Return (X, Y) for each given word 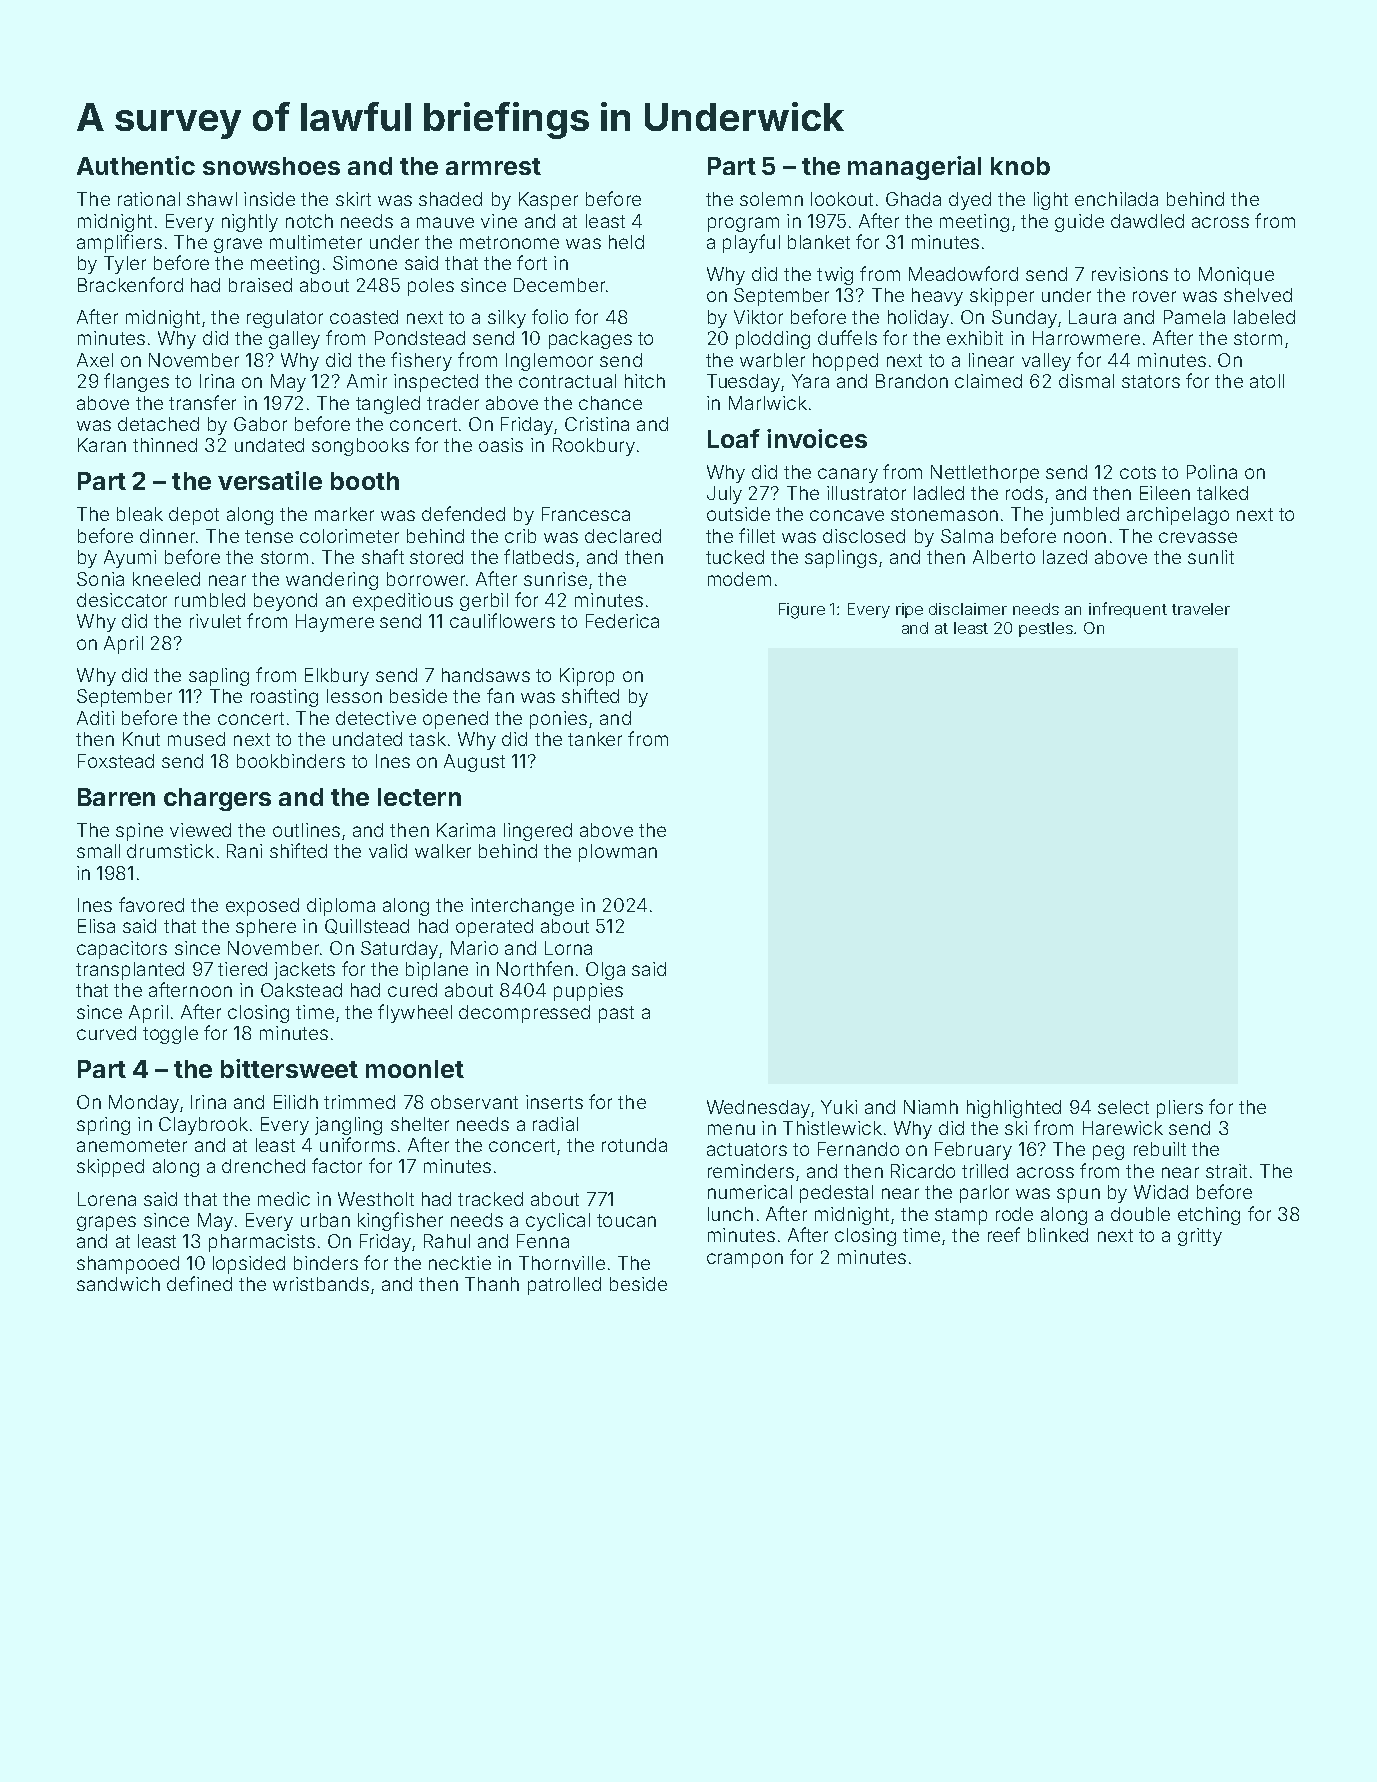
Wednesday (758, 1109)
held (626, 242)
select (1123, 1107)
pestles (1047, 629)
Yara (810, 381)
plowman (618, 853)
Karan (102, 445)
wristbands (321, 1284)
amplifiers (119, 243)
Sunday (1024, 319)
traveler (1201, 609)
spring (103, 1126)
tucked (735, 557)
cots (1138, 472)
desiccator (122, 600)
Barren (116, 797)
